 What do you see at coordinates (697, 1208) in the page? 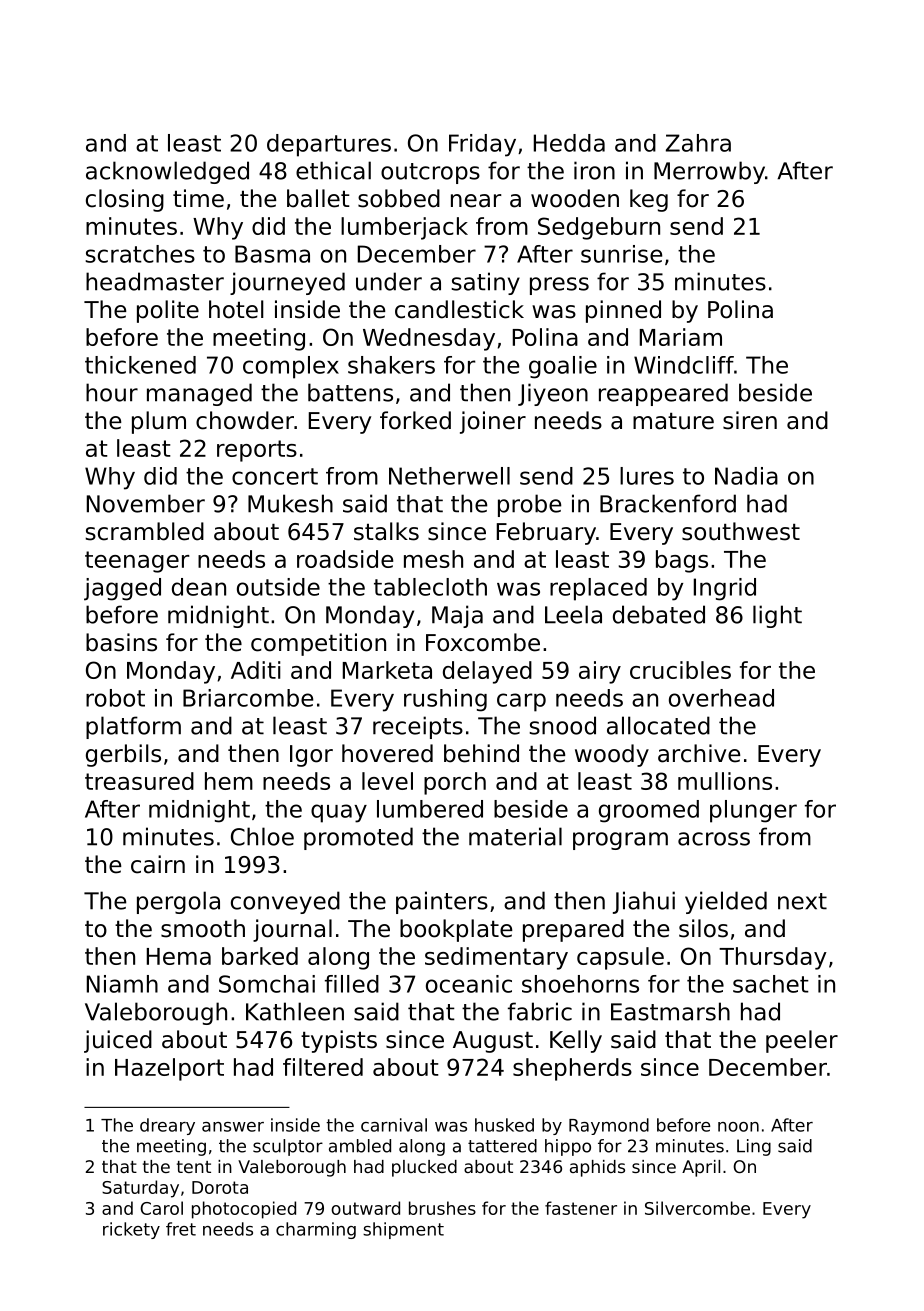
I see `Silvercombe` at bounding box center [697, 1208].
